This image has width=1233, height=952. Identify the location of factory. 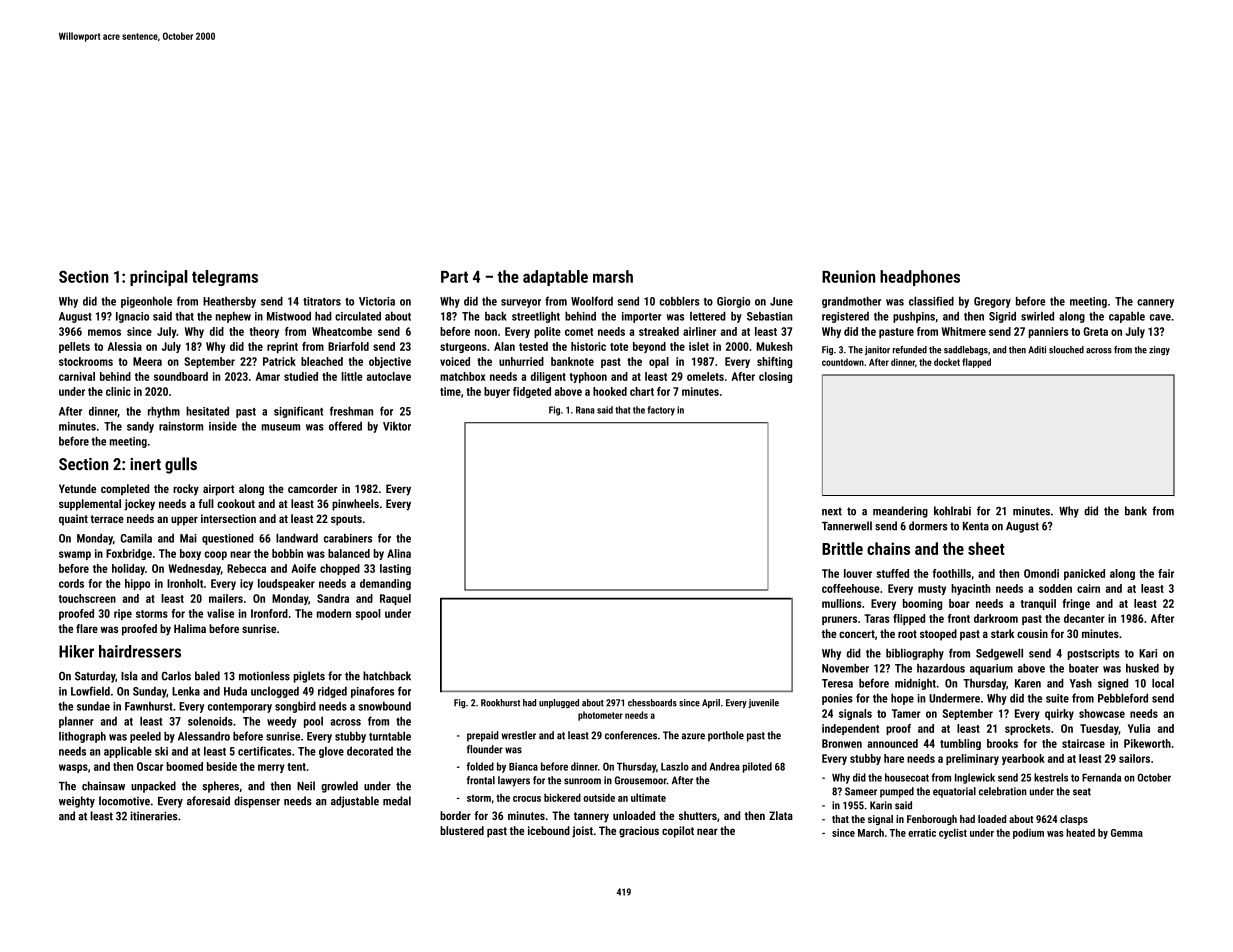
(661, 411).
